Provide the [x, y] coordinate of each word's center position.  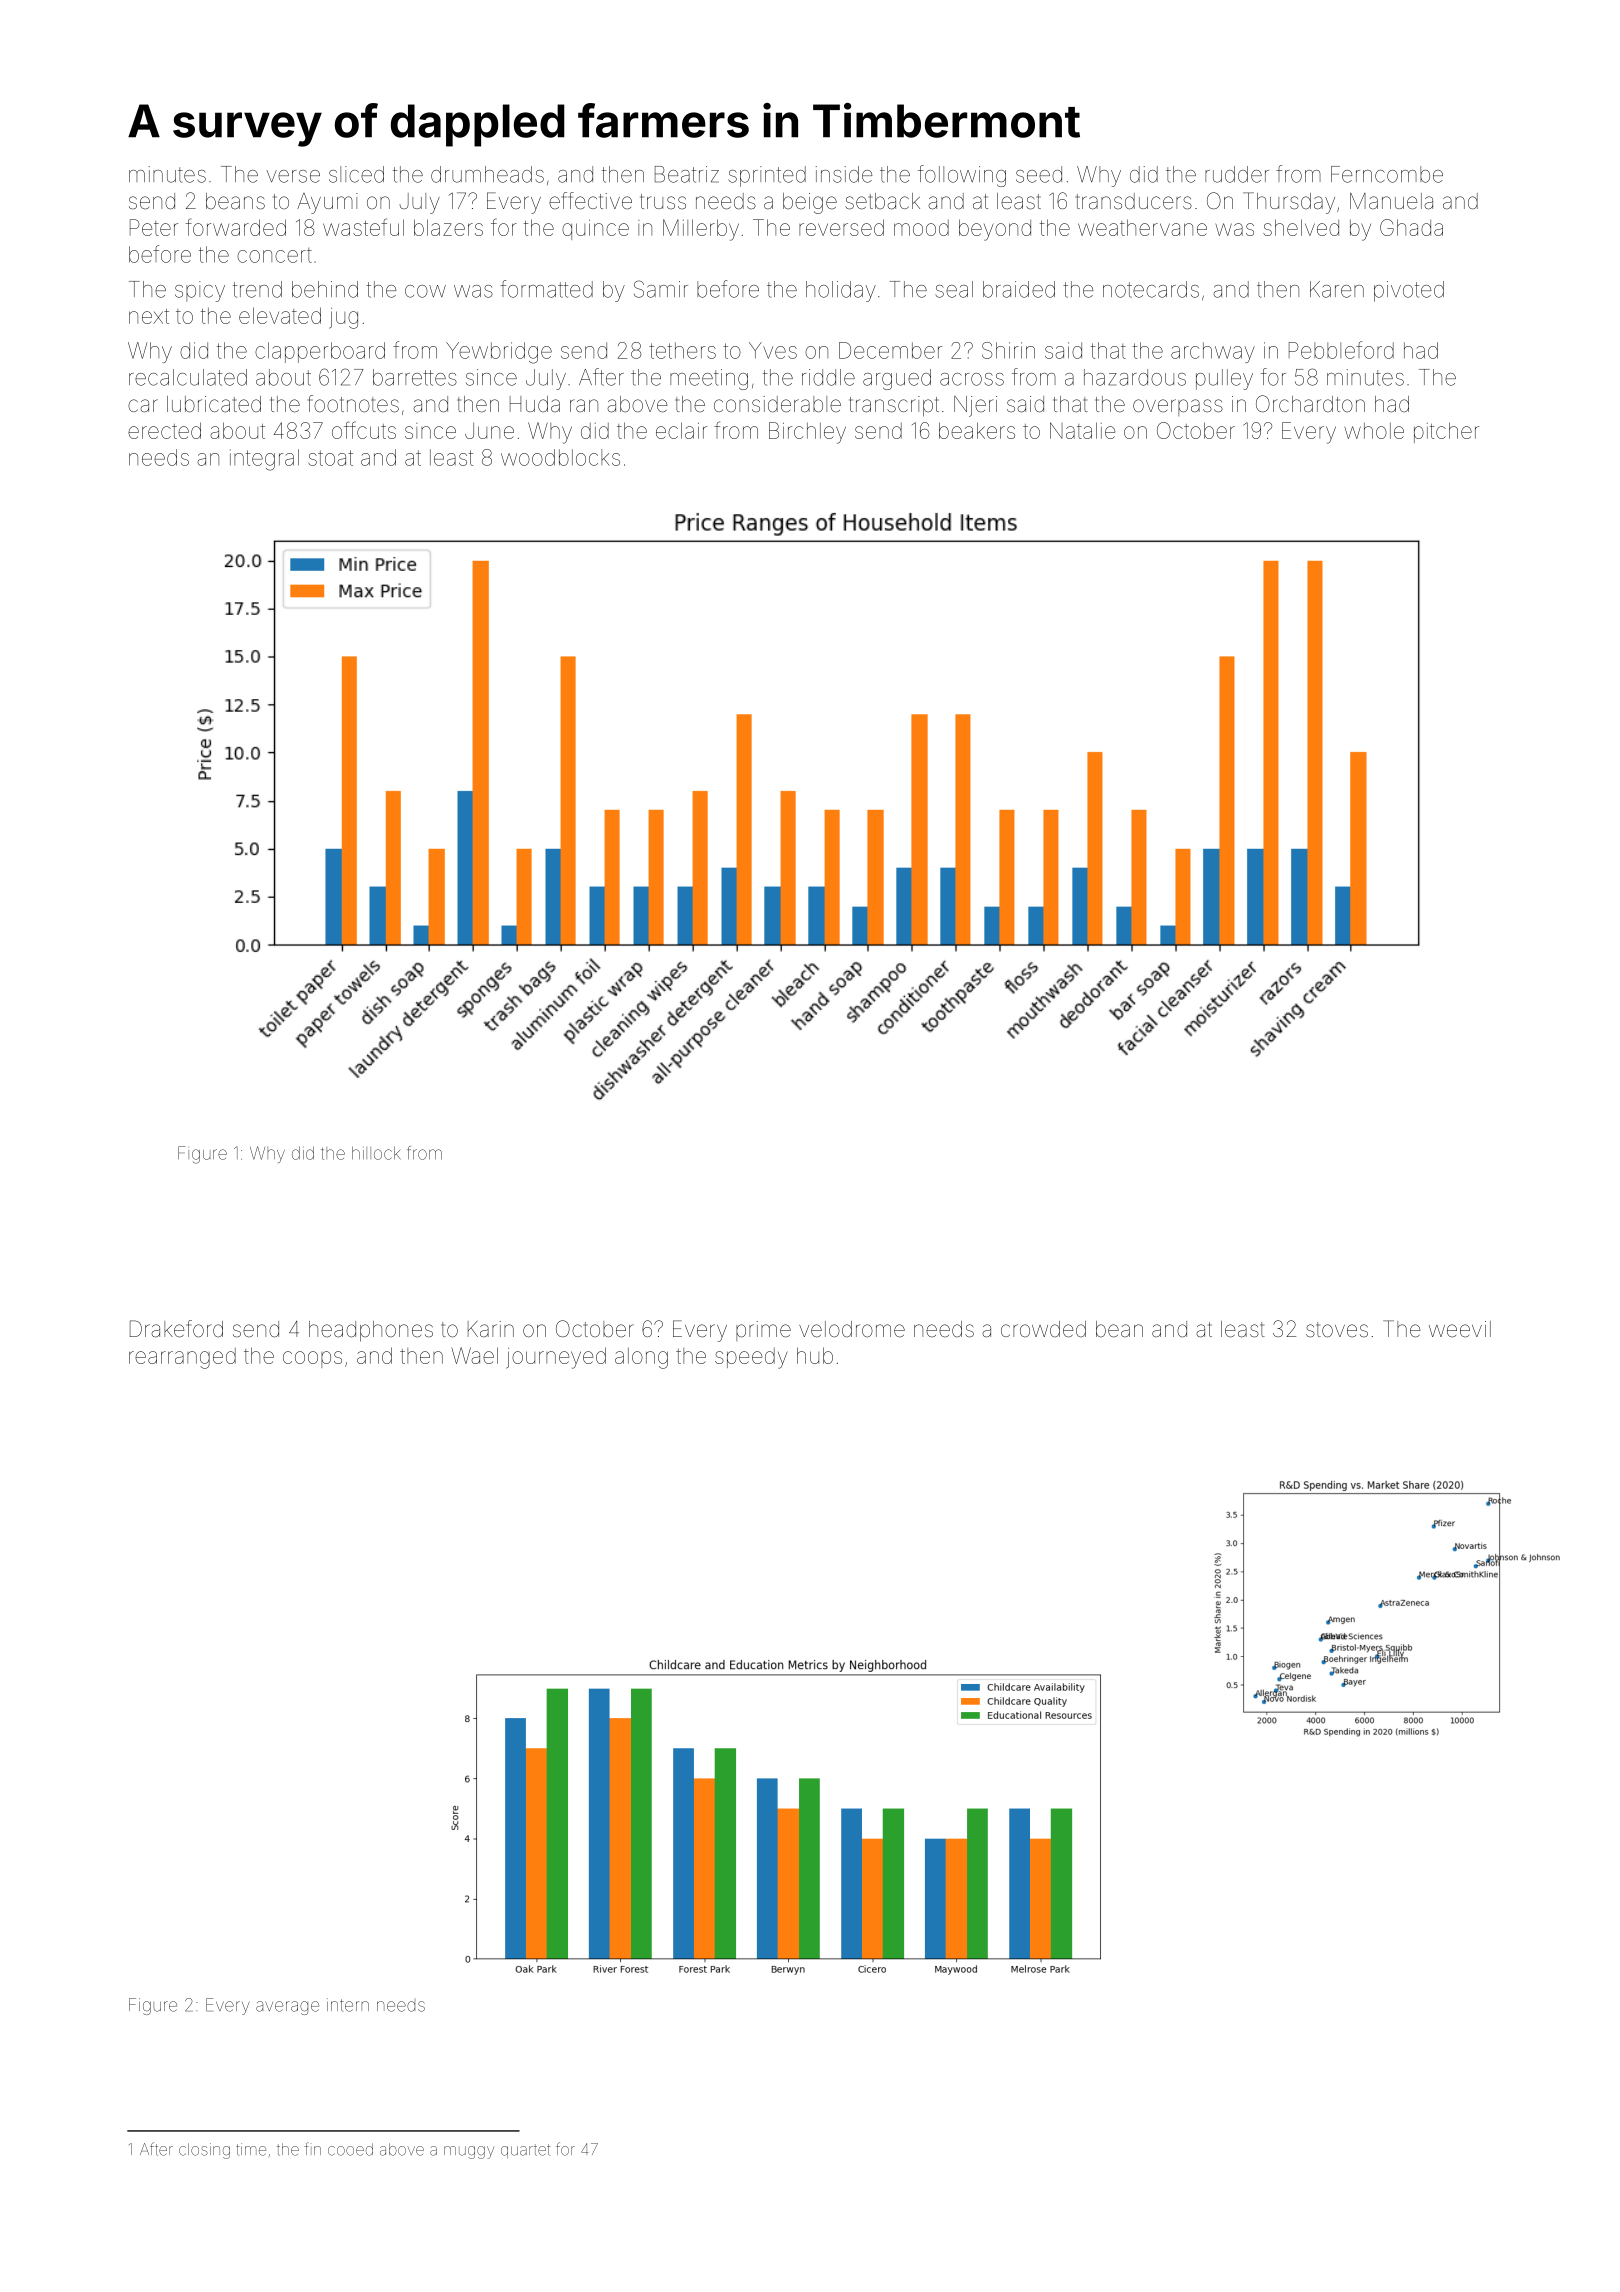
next [149, 316]
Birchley [807, 433]
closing [204, 2151]
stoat [331, 458]
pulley [1224, 379]
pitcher [1446, 432]
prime [763, 1331]
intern [348, 2005]
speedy [751, 1358]
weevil [1460, 1329]
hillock [376, 1153]
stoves [1337, 1330]
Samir [661, 289]
